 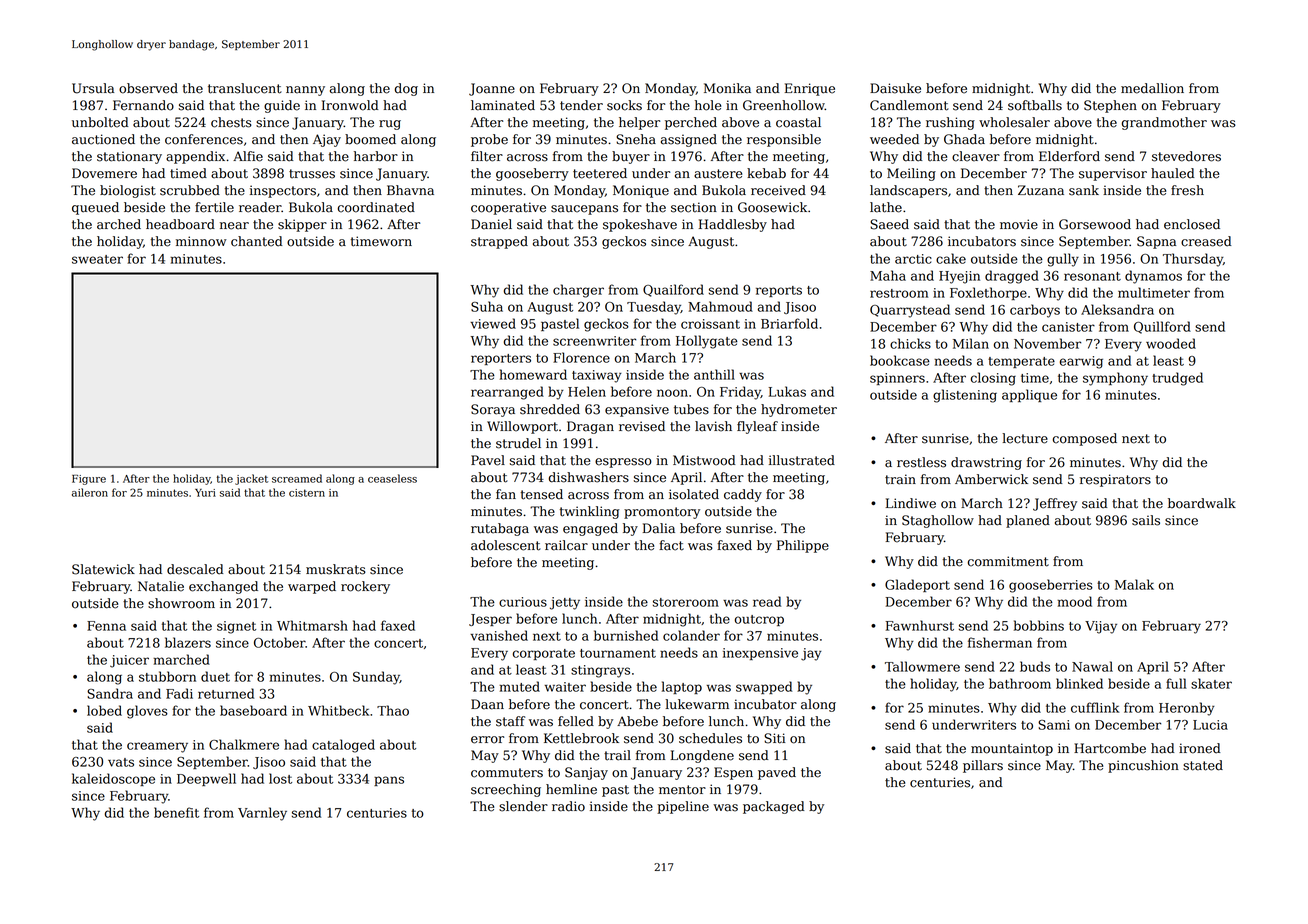 I want to click on stationary, so click(x=129, y=157).
